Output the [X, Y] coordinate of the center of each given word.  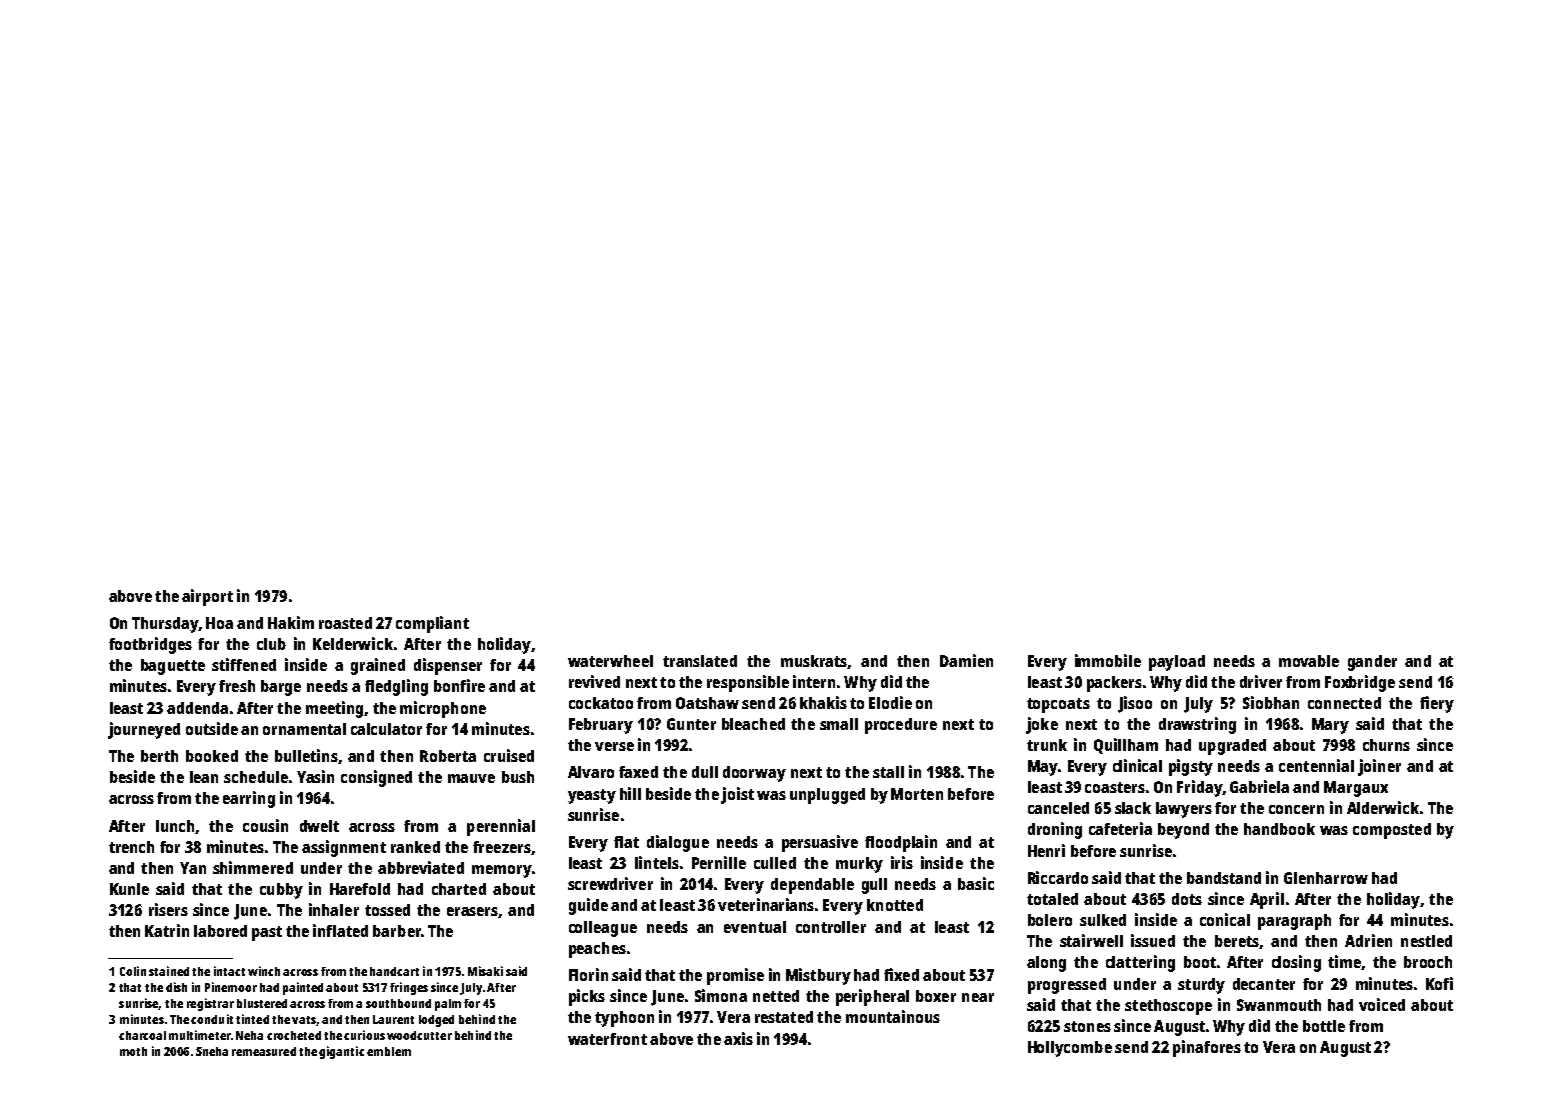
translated [700, 661]
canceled [1058, 808]
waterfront [607, 1039]
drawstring [1197, 725]
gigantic [341, 1052]
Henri [1046, 850]
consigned [376, 778]
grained [378, 666]
